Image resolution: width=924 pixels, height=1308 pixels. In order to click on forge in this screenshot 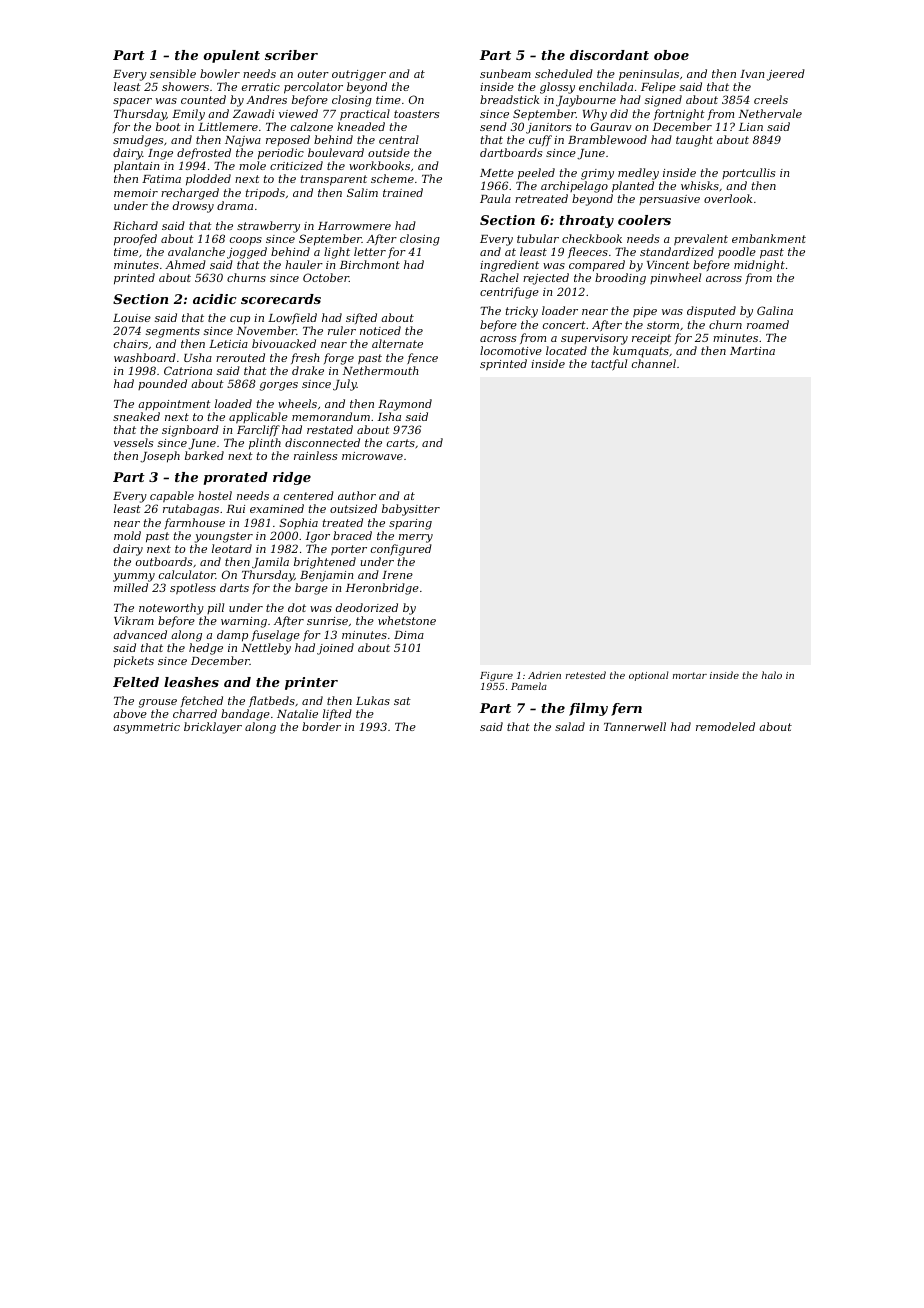, I will do `click(339, 359)`.
